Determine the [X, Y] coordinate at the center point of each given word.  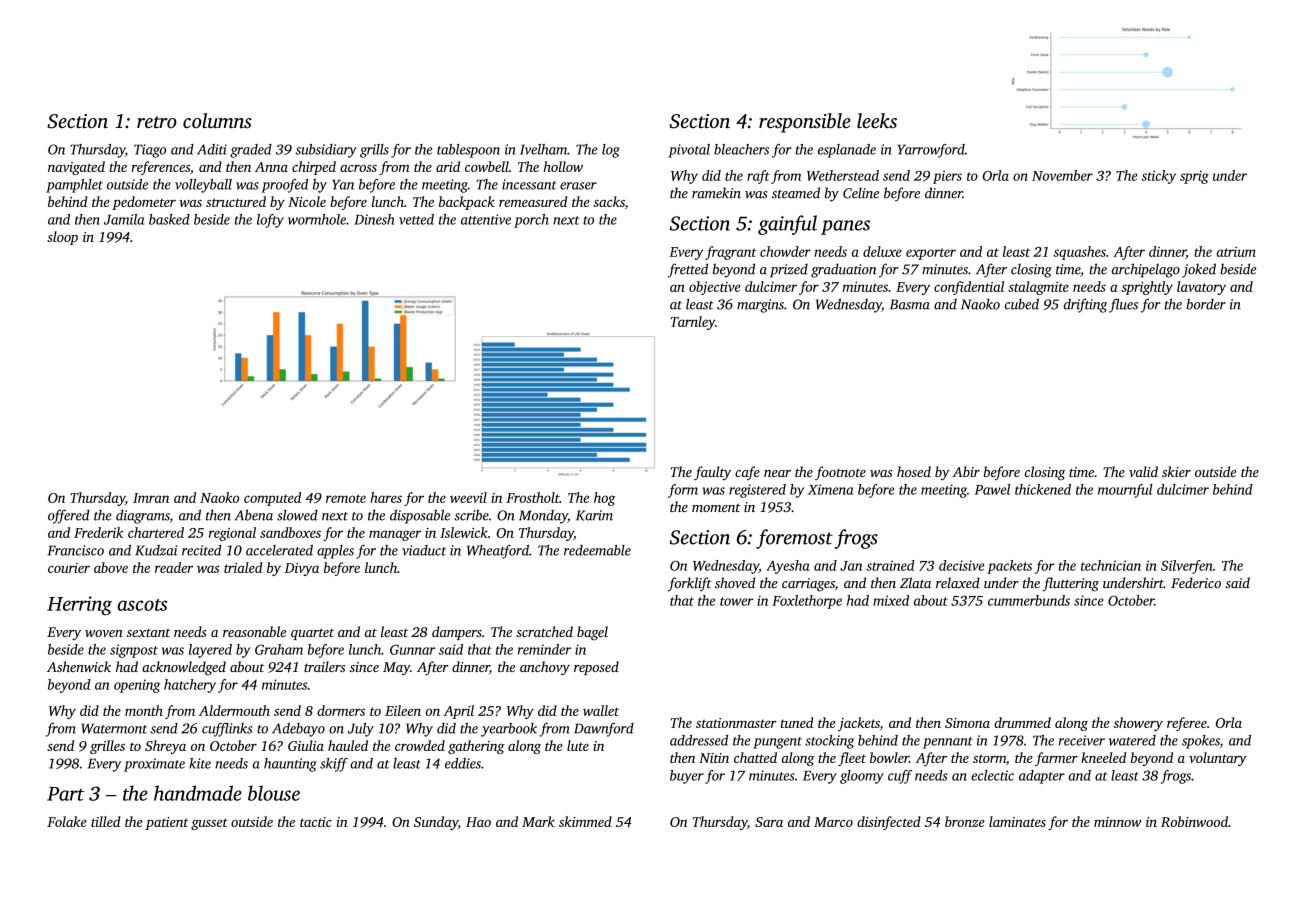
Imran [151, 498]
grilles [107, 747]
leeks [877, 120]
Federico [1196, 582]
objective [715, 288]
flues [1123, 305]
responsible [805, 123]
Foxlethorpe [807, 602]
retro [157, 122]
